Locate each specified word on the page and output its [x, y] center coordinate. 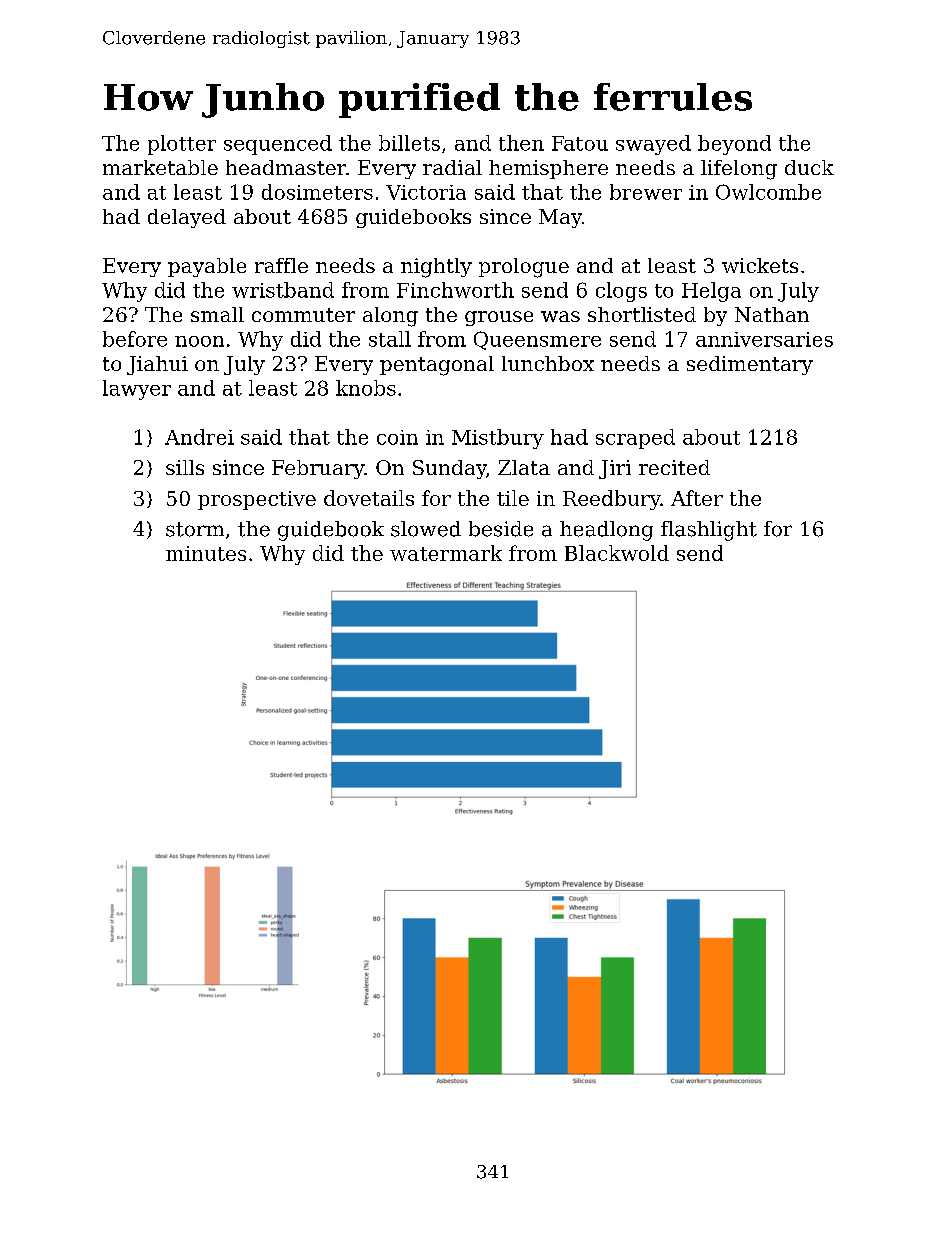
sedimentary [750, 365]
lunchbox [548, 363]
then [521, 143]
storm [195, 529]
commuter [303, 315]
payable [207, 267]
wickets [760, 265]
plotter [182, 145]
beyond [734, 145]
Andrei [199, 437]
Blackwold [617, 553]
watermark [446, 553]
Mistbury [498, 439]
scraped [635, 439]
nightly [436, 268]
